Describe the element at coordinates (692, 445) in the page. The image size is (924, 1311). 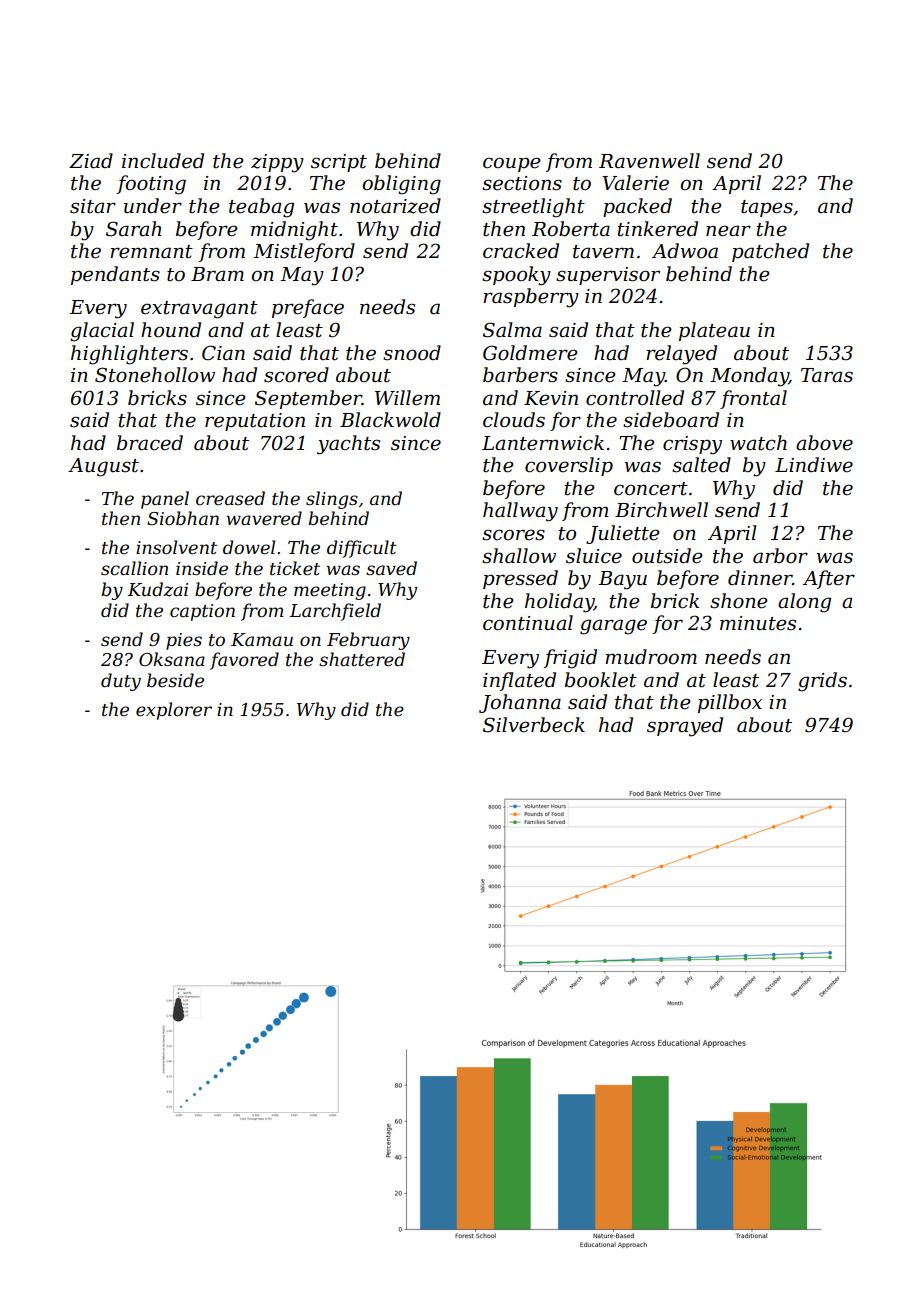
I see `crispy` at that location.
